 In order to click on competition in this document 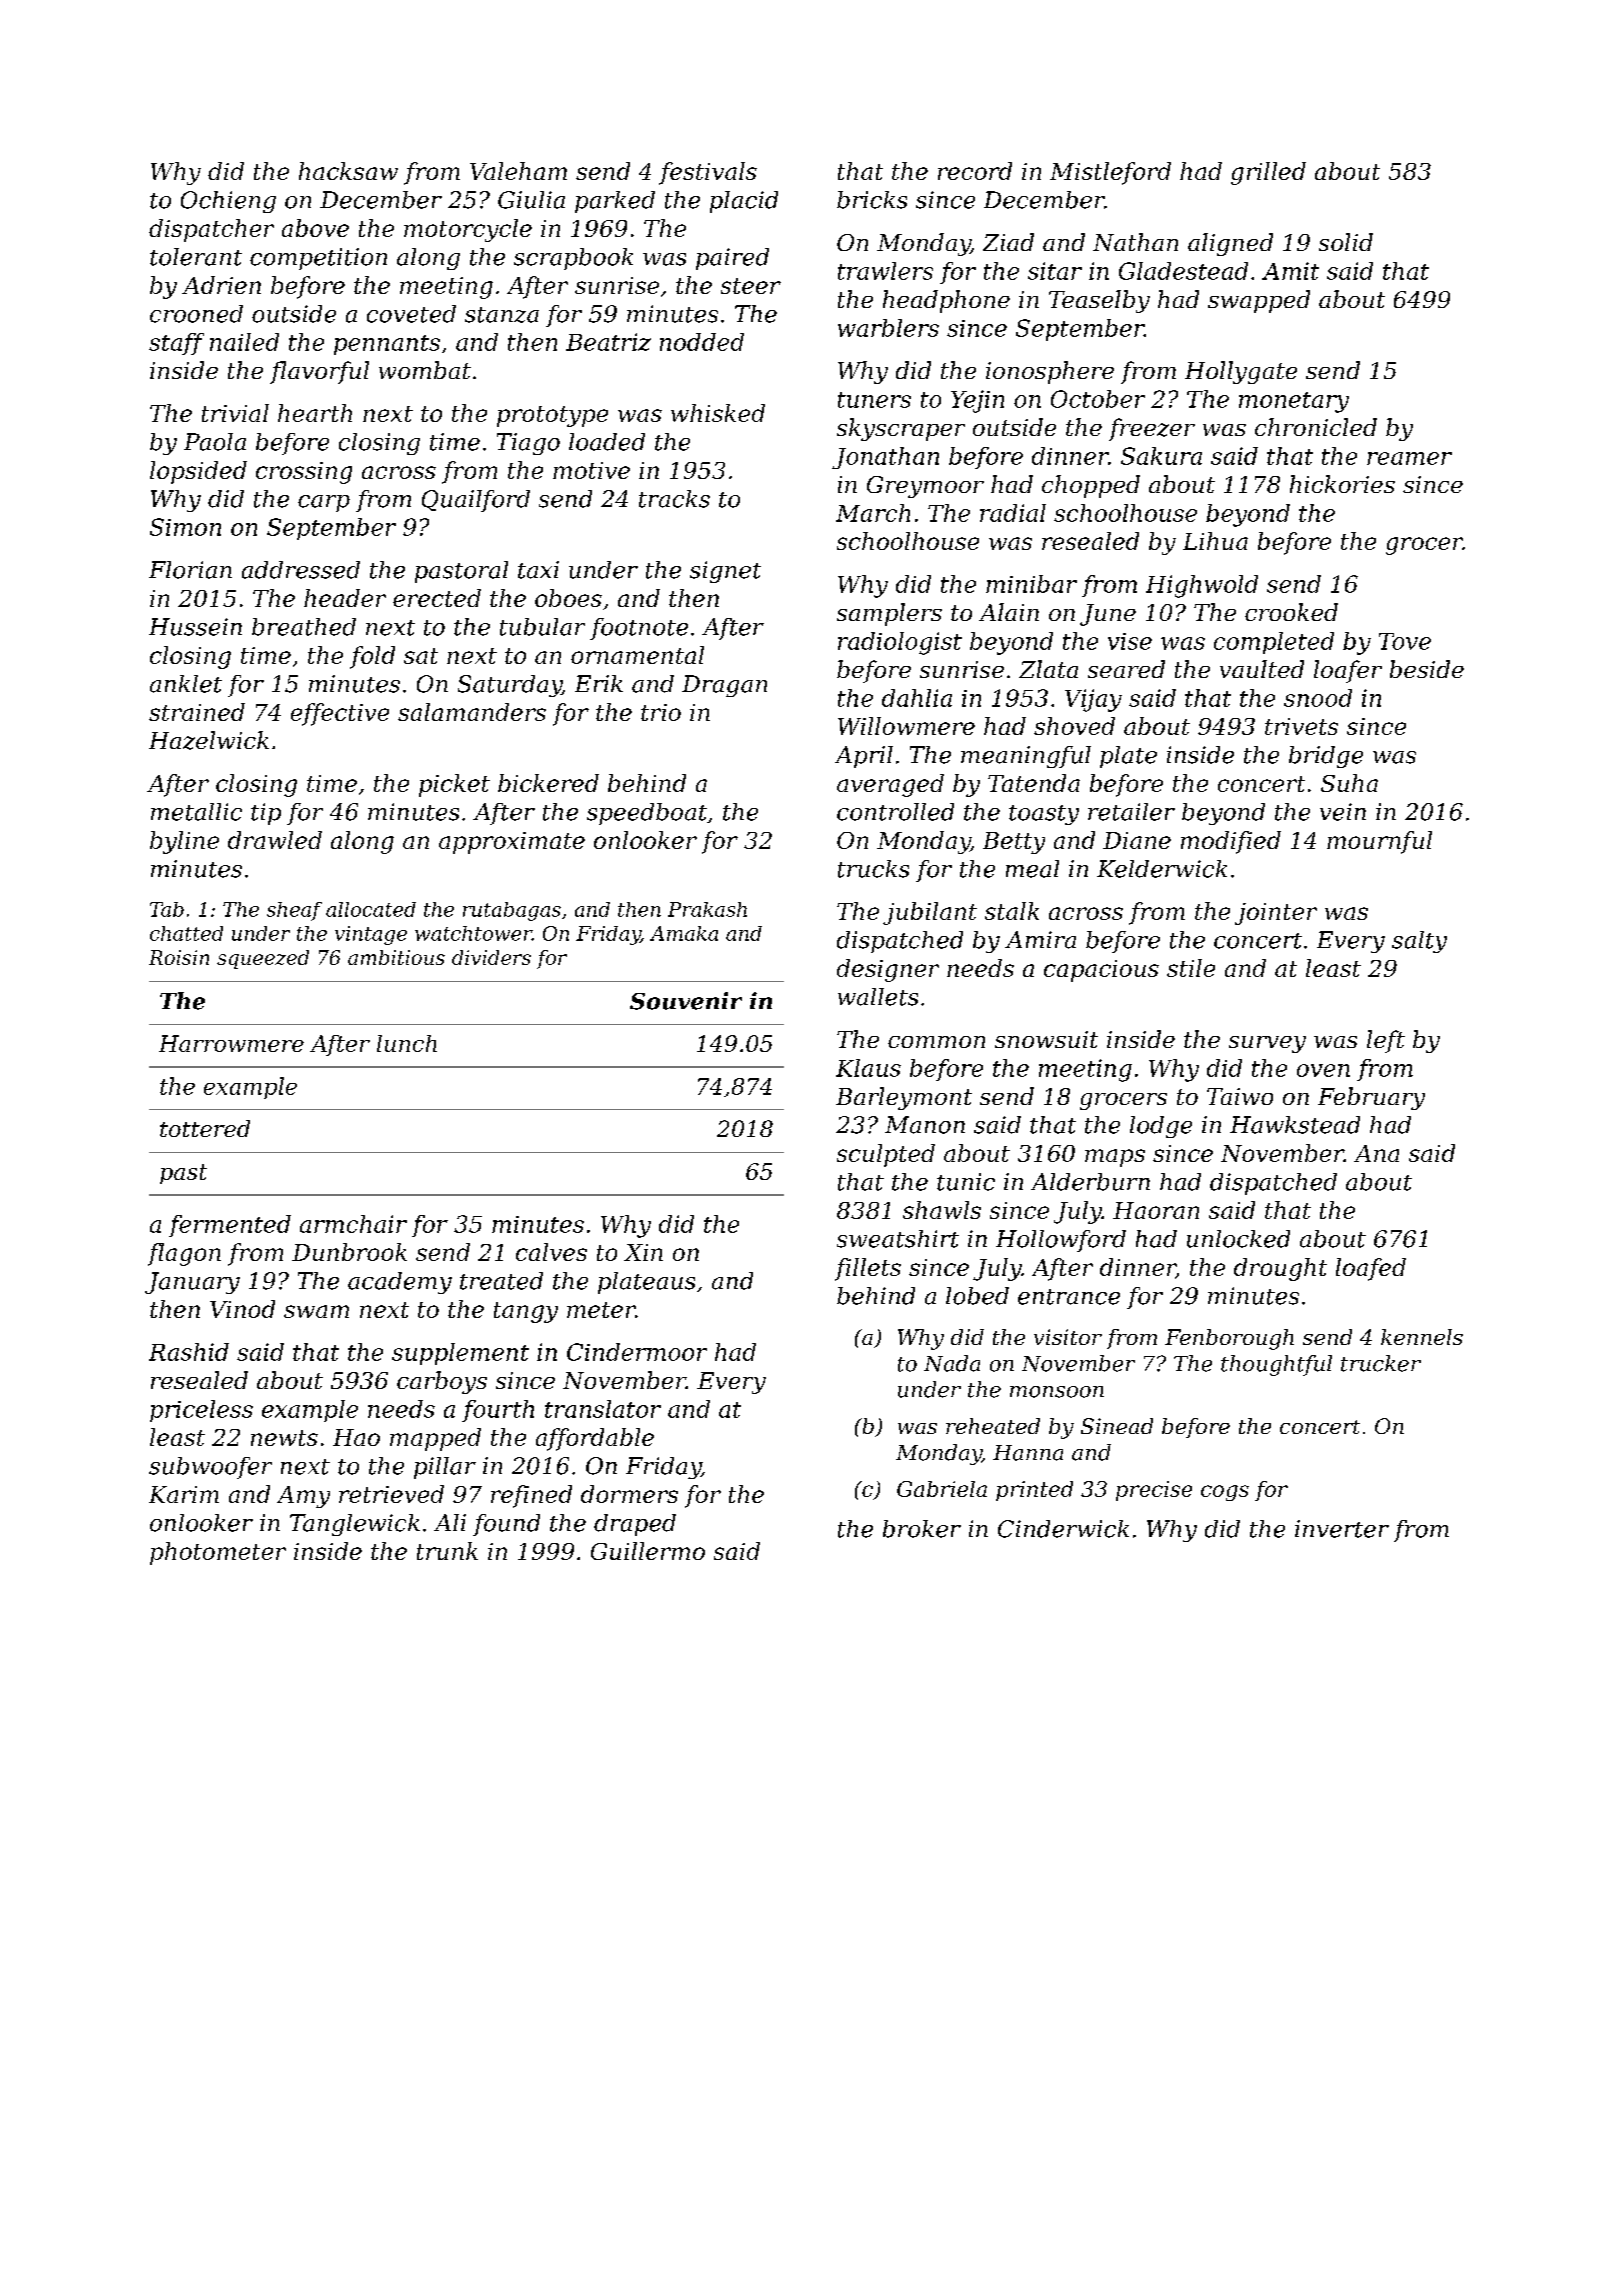, I will do `click(318, 259)`.
